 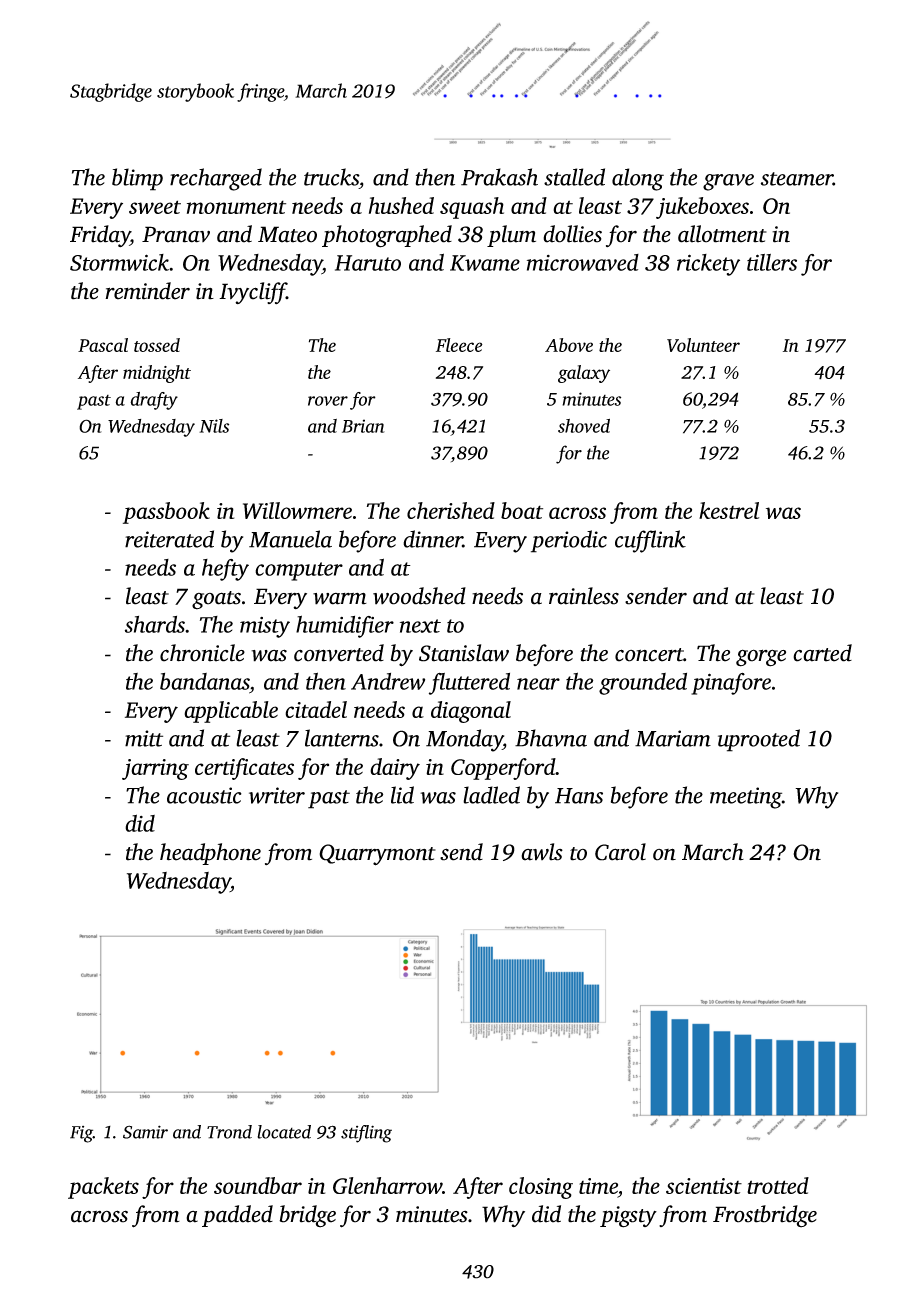 What do you see at coordinates (729, 510) in the page?
I see `kestrel` at bounding box center [729, 510].
